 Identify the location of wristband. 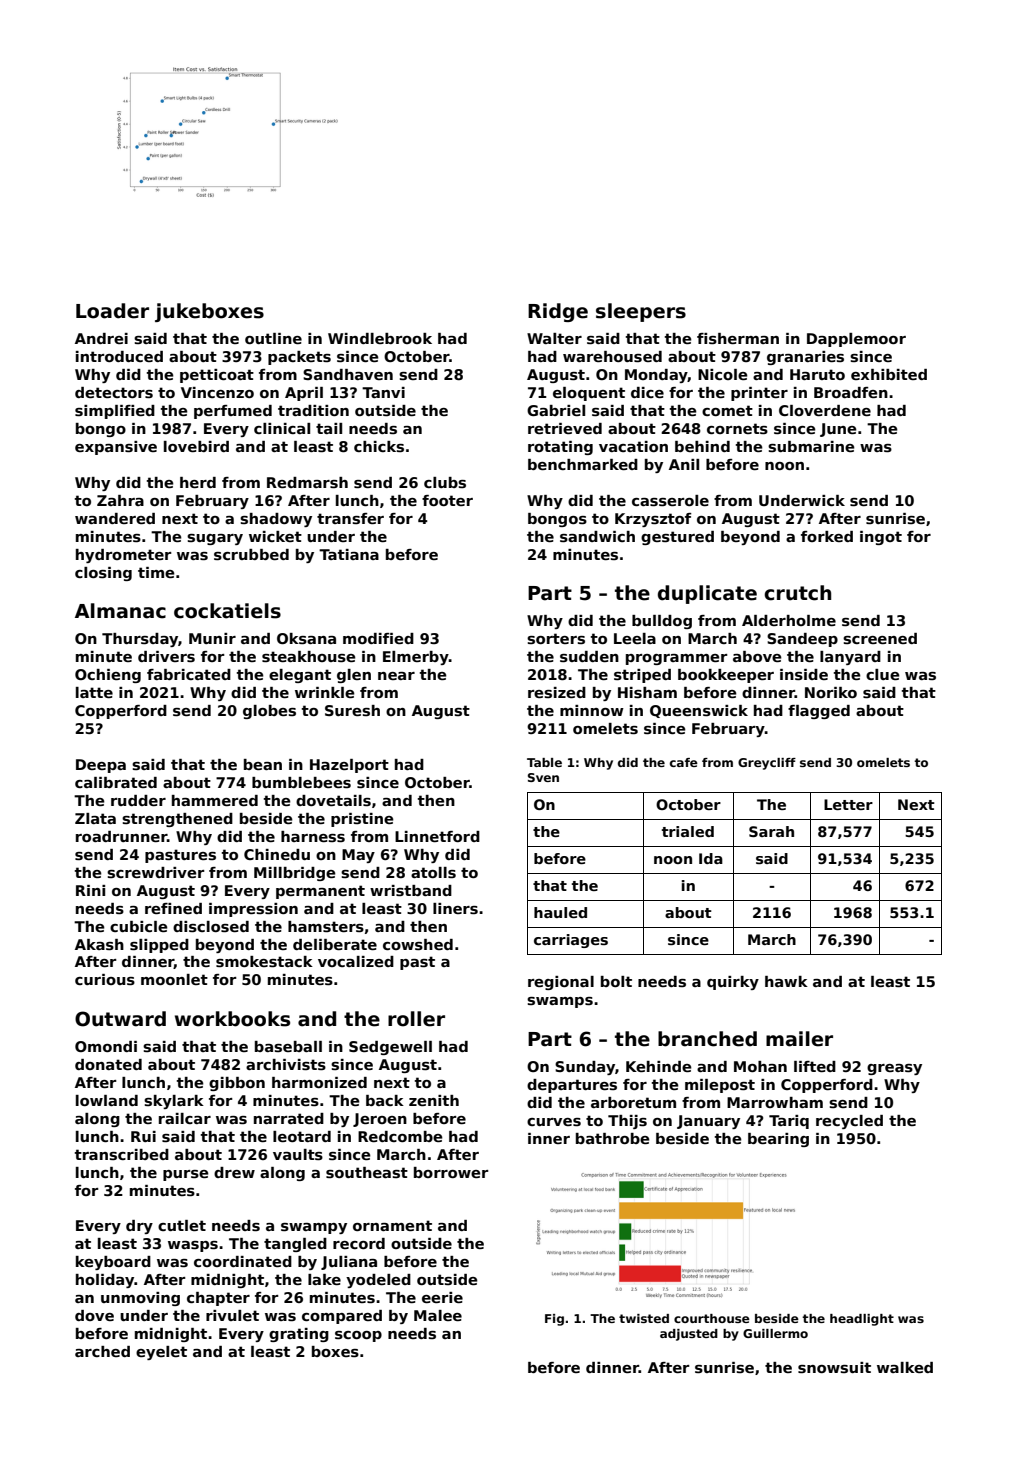
(411, 890).
